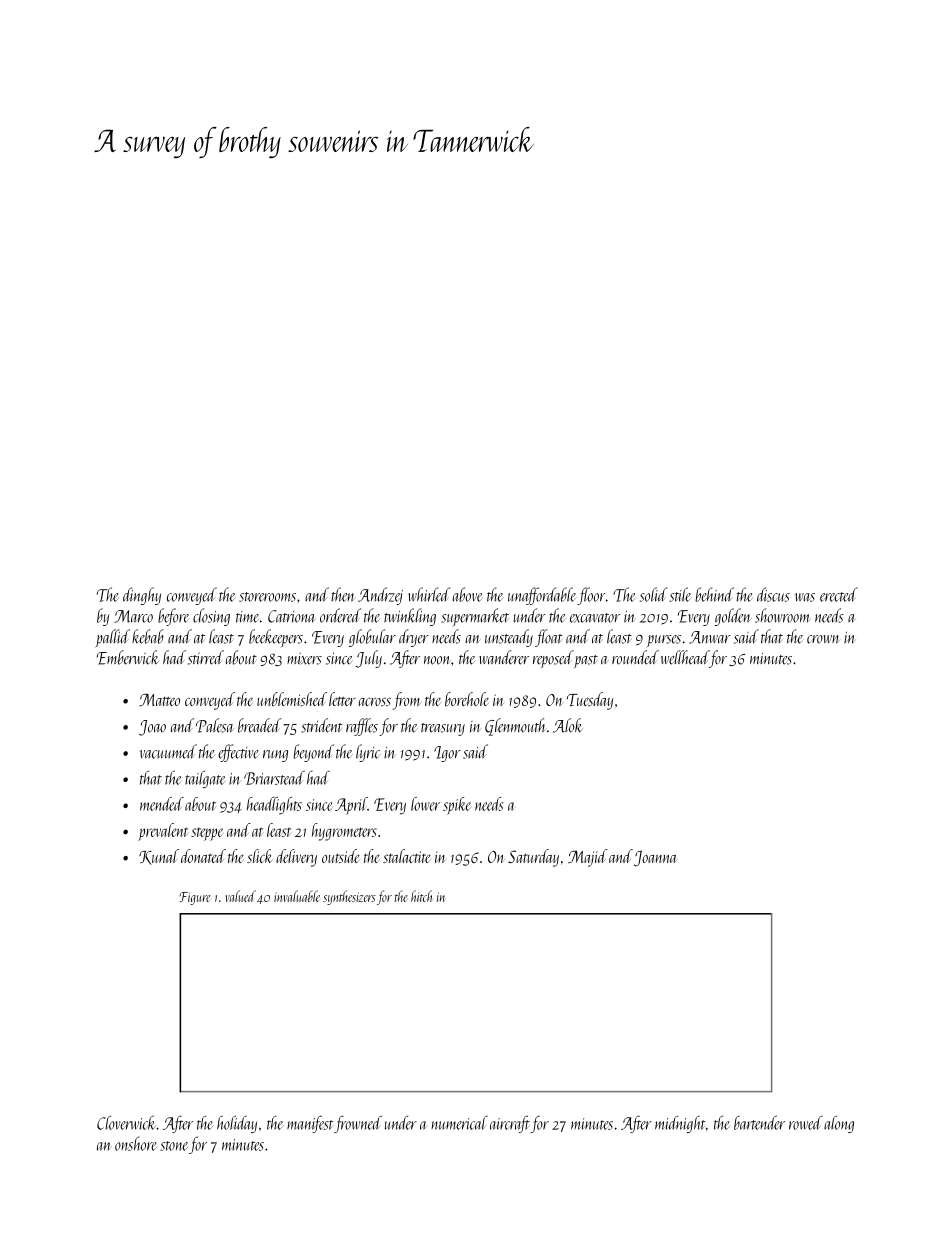 Image resolution: width=952 pixels, height=1233 pixels. Describe the element at coordinates (194, 898) in the screenshot. I see `Figure` at that location.
